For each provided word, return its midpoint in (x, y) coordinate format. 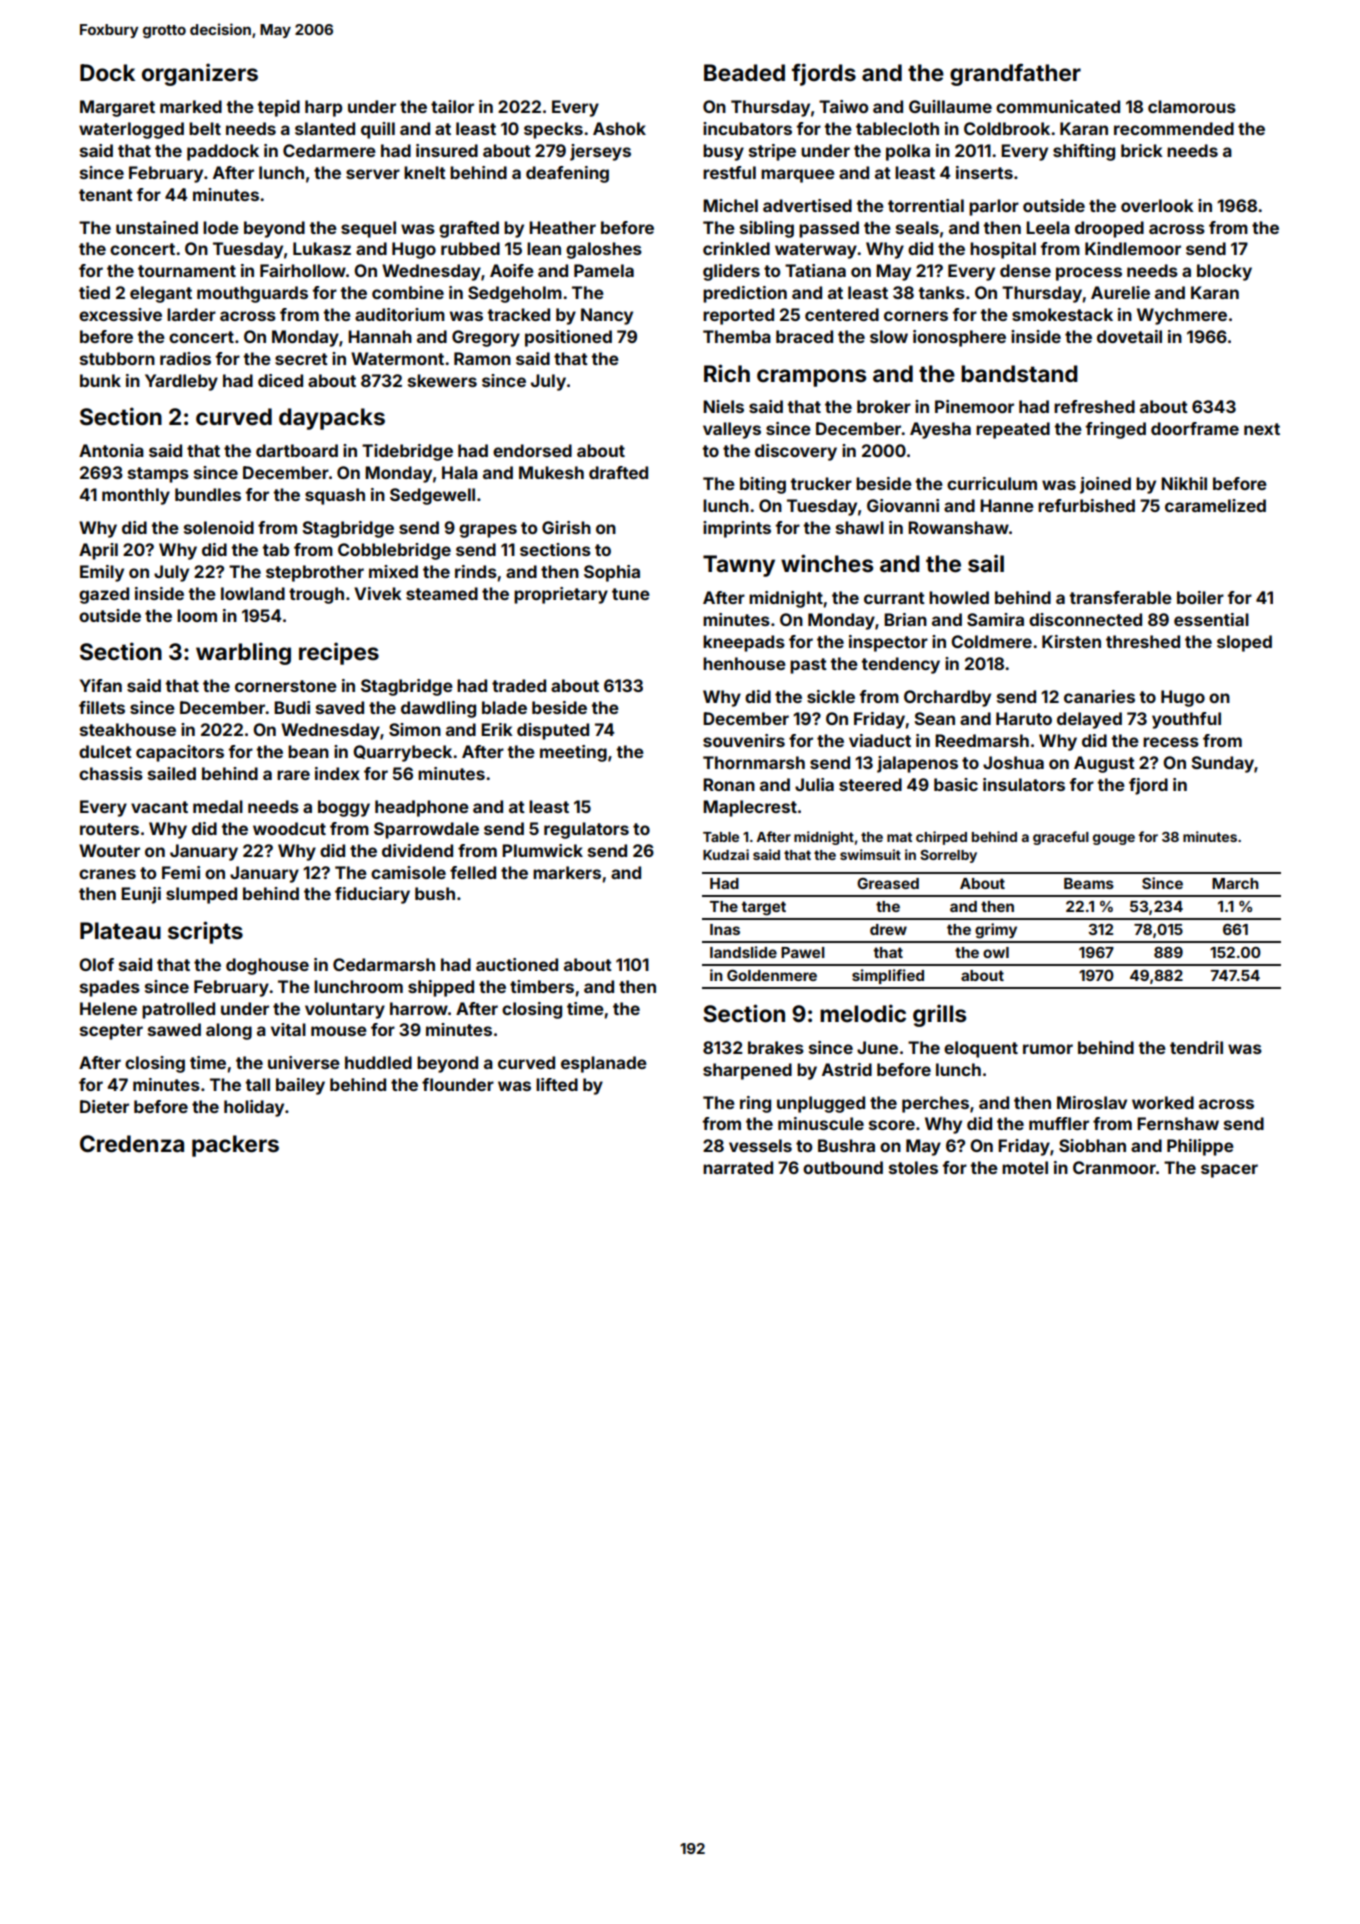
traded (519, 685)
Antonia (111, 450)
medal (218, 806)
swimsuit (870, 854)
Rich (727, 373)
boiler (1200, 597)
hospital (1003, 250)
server (373, 174)
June (877, 1047)
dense (1025, 270)
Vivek (378, 593)
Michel (730, 205)
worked (1163, 1102)
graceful (1061, 838)
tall (257, 1084)
